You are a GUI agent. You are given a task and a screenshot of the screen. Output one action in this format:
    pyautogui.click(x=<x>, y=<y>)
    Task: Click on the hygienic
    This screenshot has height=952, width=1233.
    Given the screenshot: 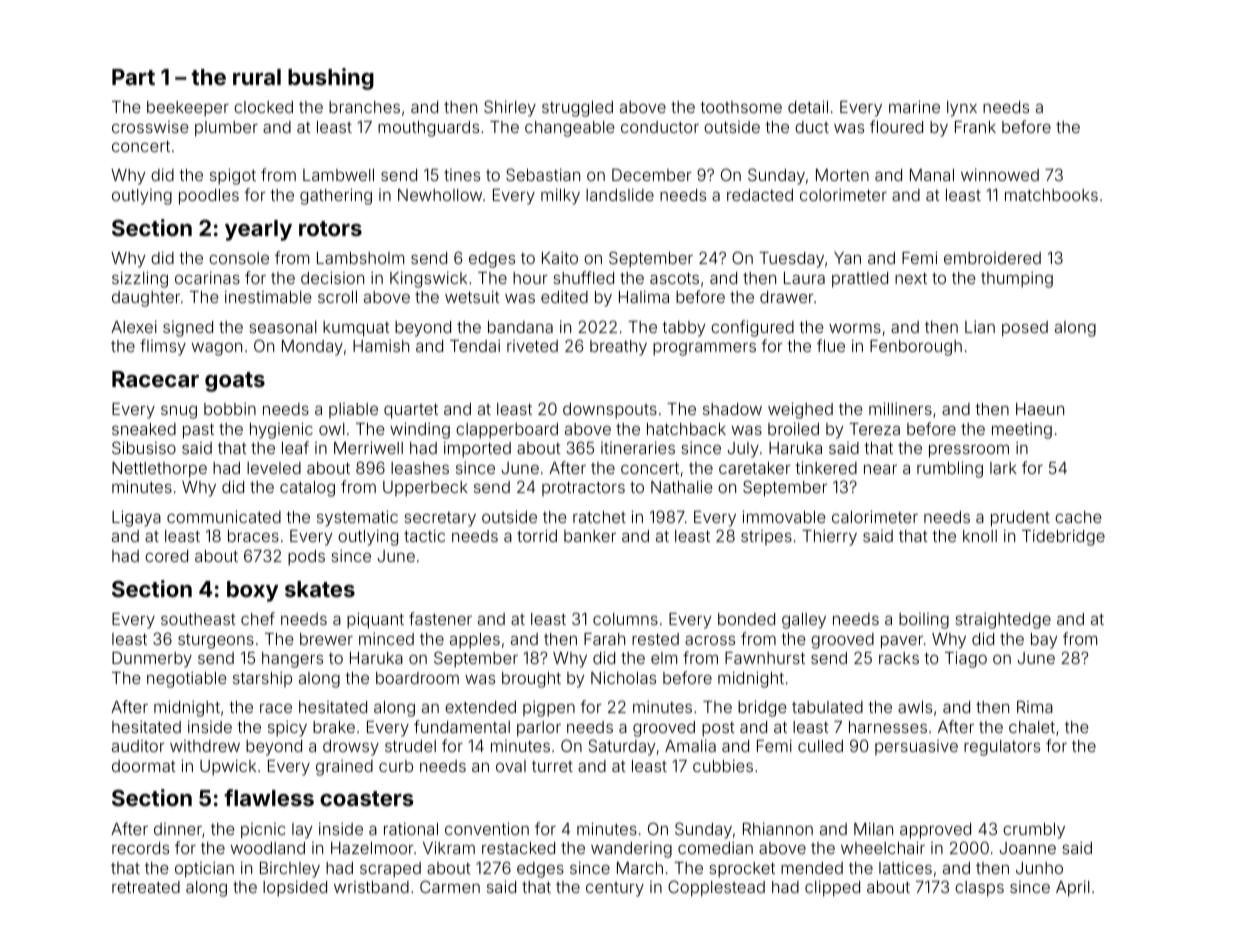 What is the action you would take?
    pyautogui.click(x=281, y=430)
